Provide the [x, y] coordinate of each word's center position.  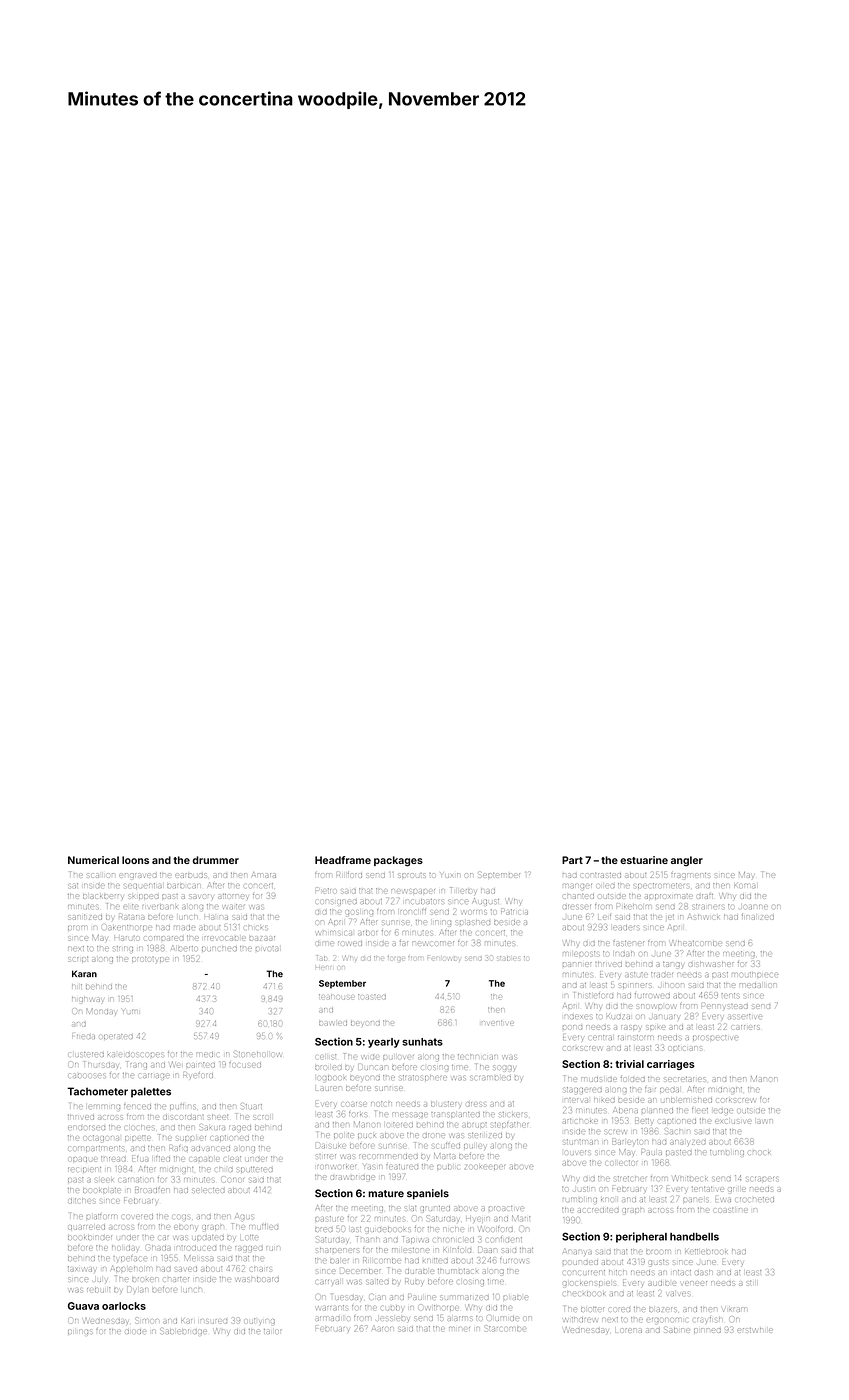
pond [572, 1027]
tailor [273, 1331]
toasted [372, 996]
